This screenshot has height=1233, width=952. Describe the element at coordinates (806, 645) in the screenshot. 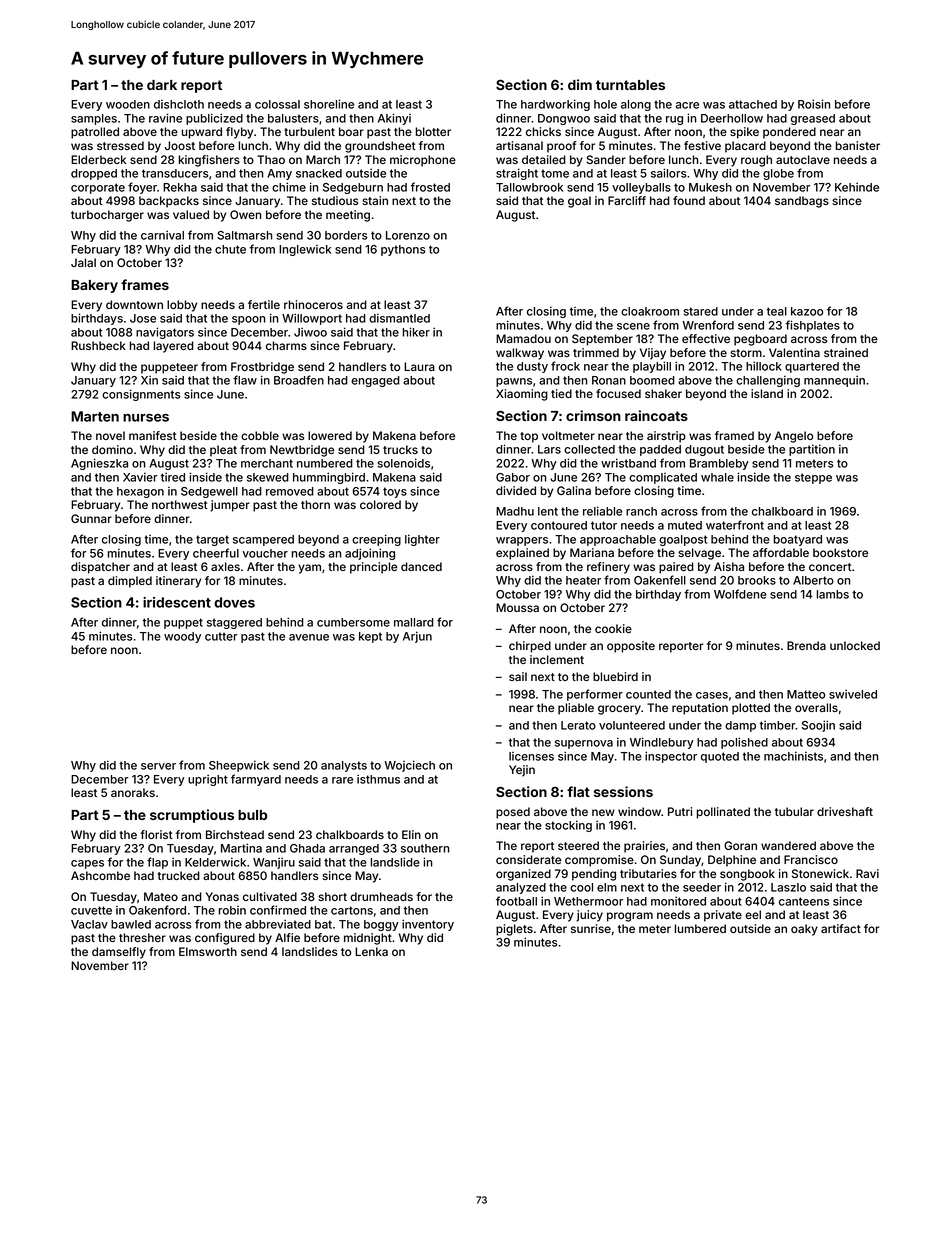

I see `Brenda` at that location.
